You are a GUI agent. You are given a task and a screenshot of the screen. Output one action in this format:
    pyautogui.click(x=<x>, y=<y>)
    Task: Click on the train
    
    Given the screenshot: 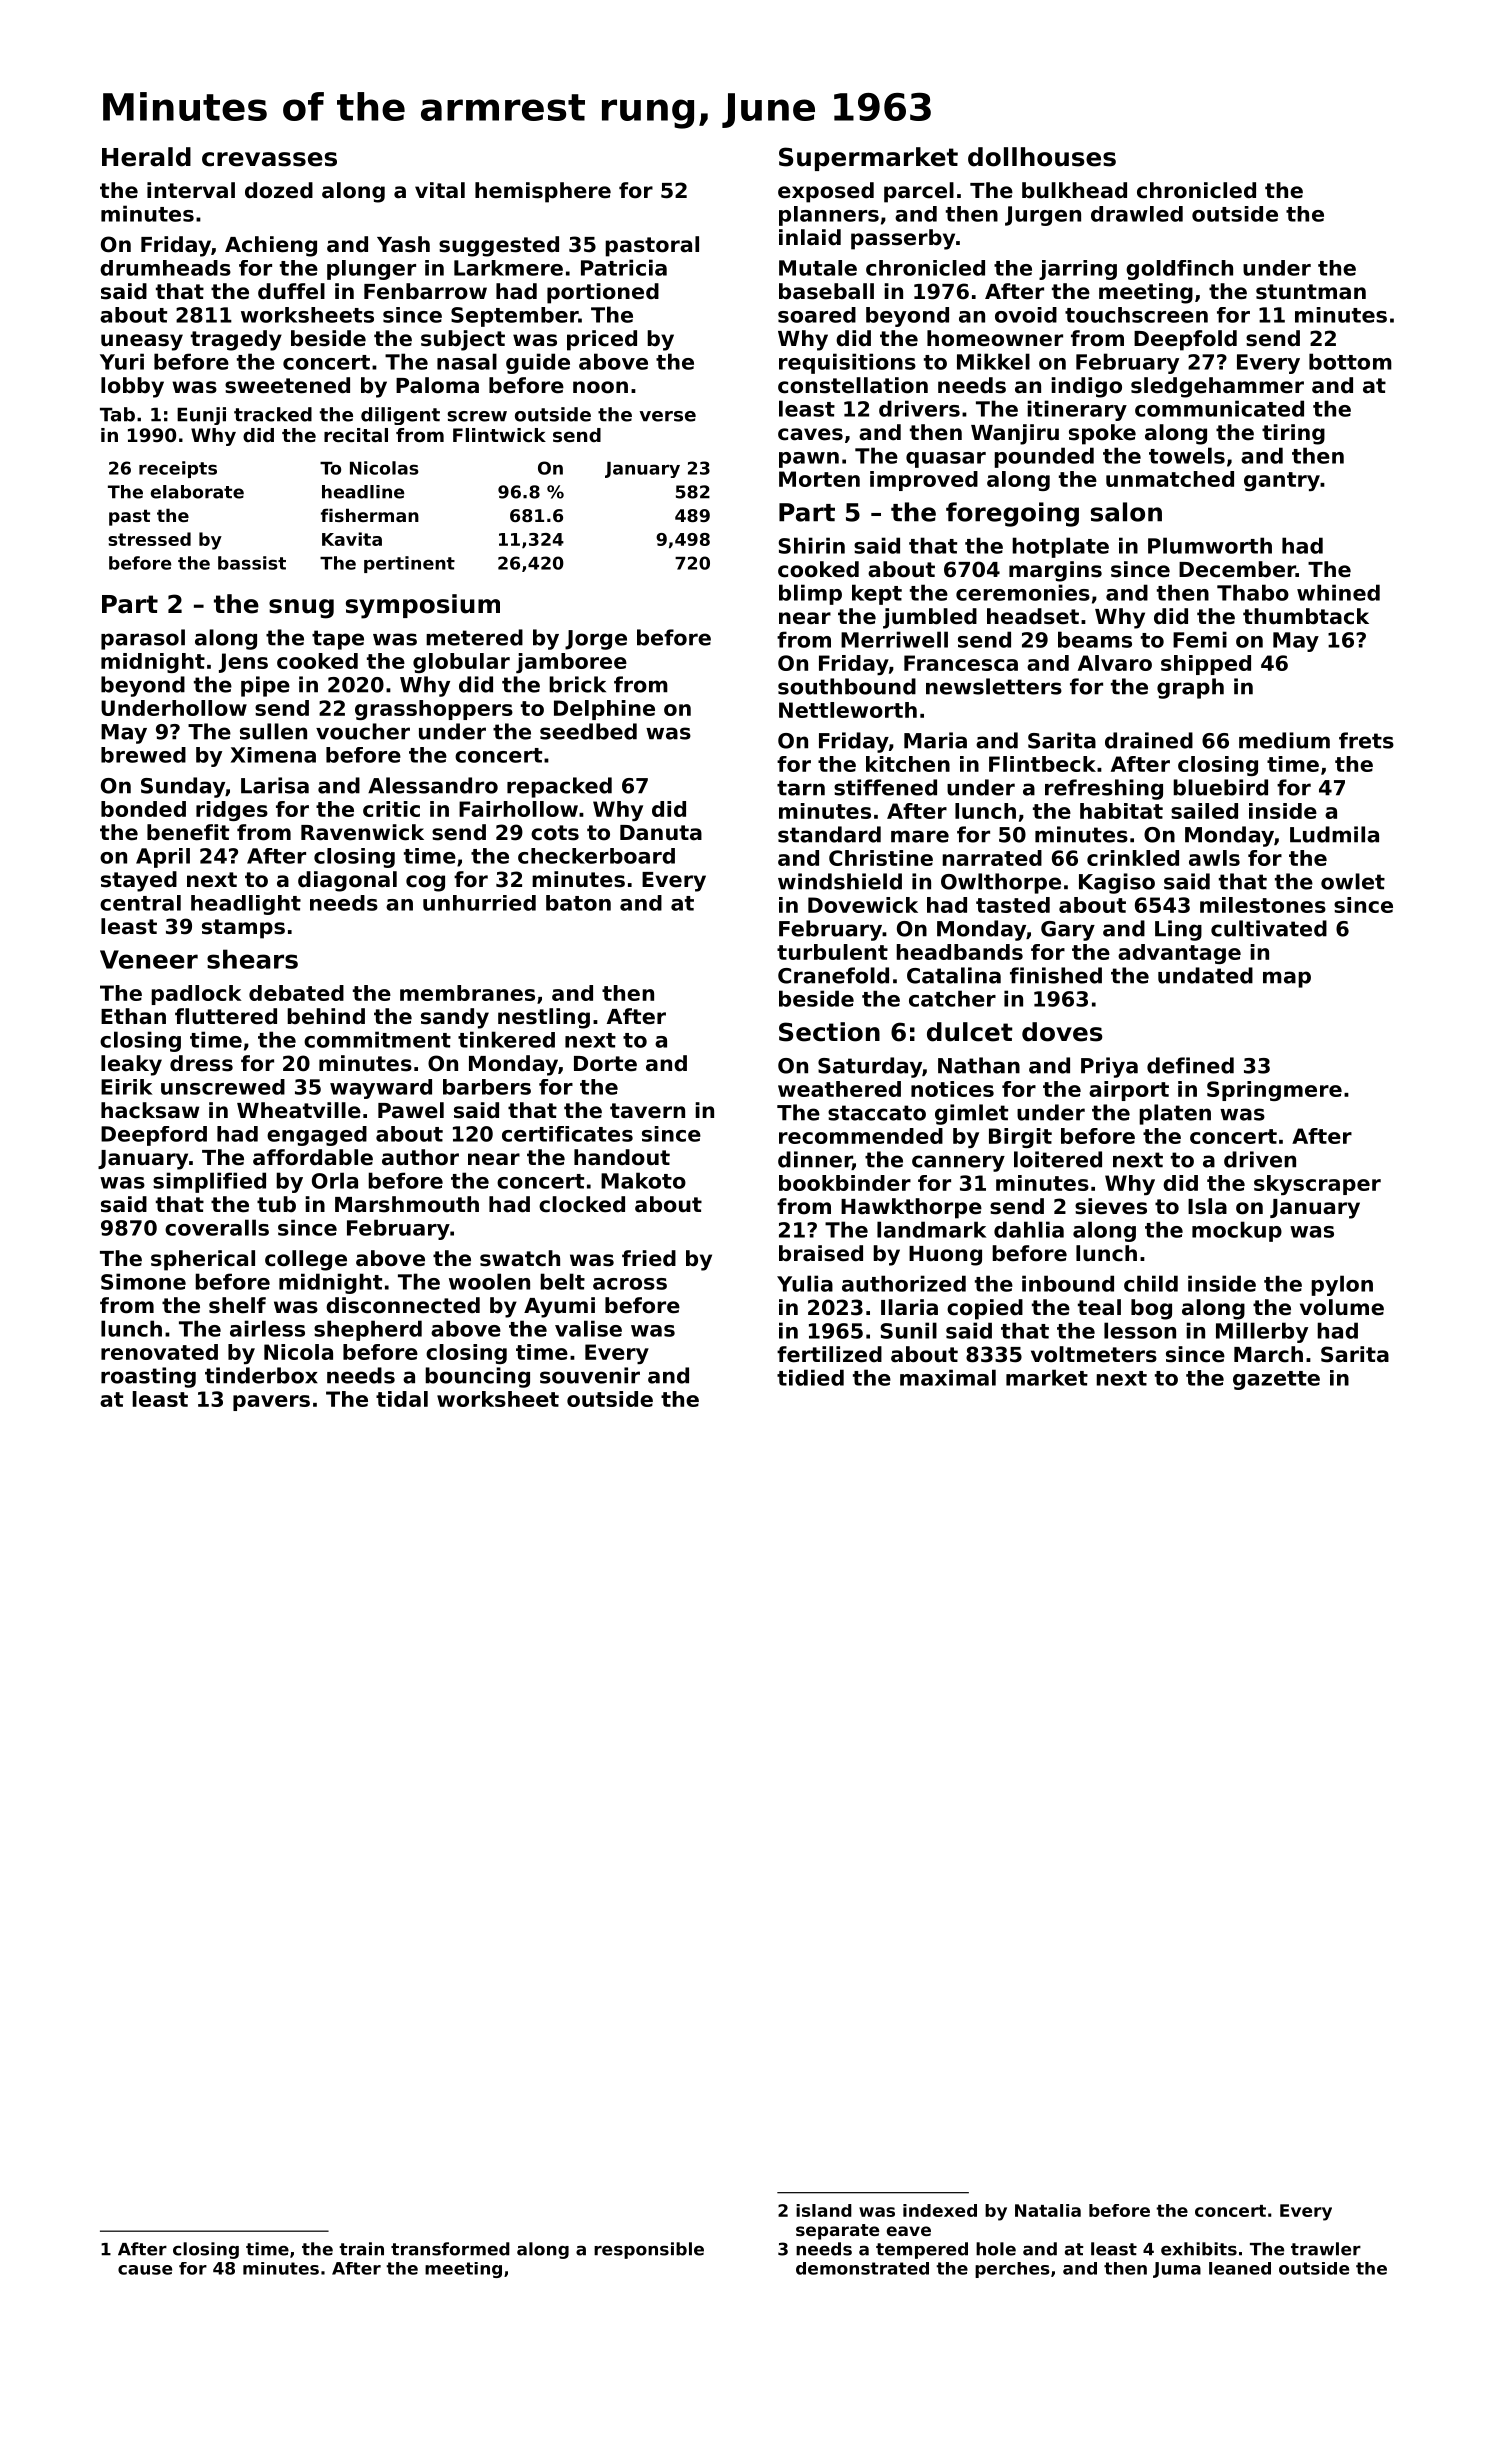 What is the action you would take?
    pyautogui.click(x=361, y=2249)
